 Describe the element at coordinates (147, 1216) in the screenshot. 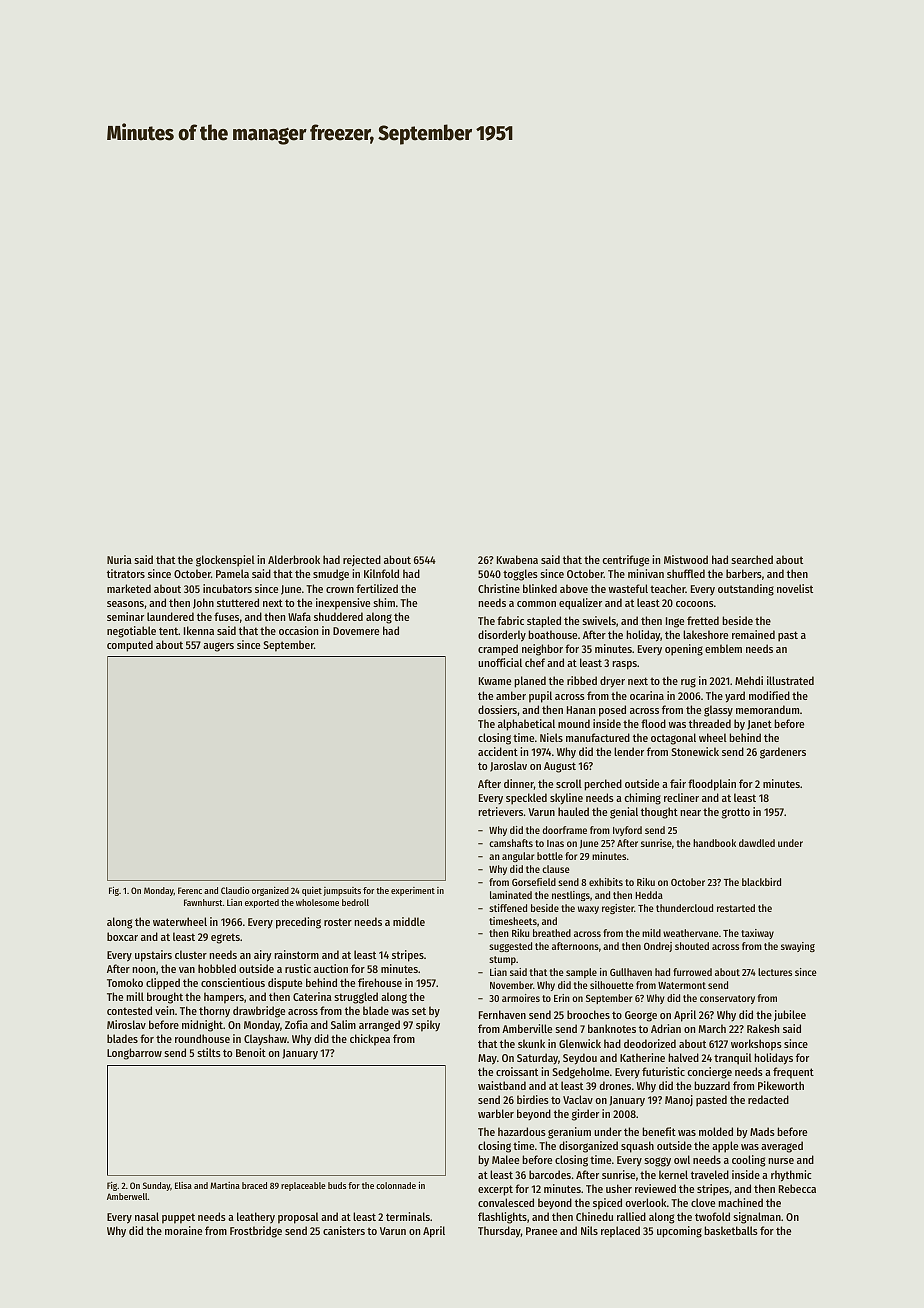

I see `nasal` at that location.
